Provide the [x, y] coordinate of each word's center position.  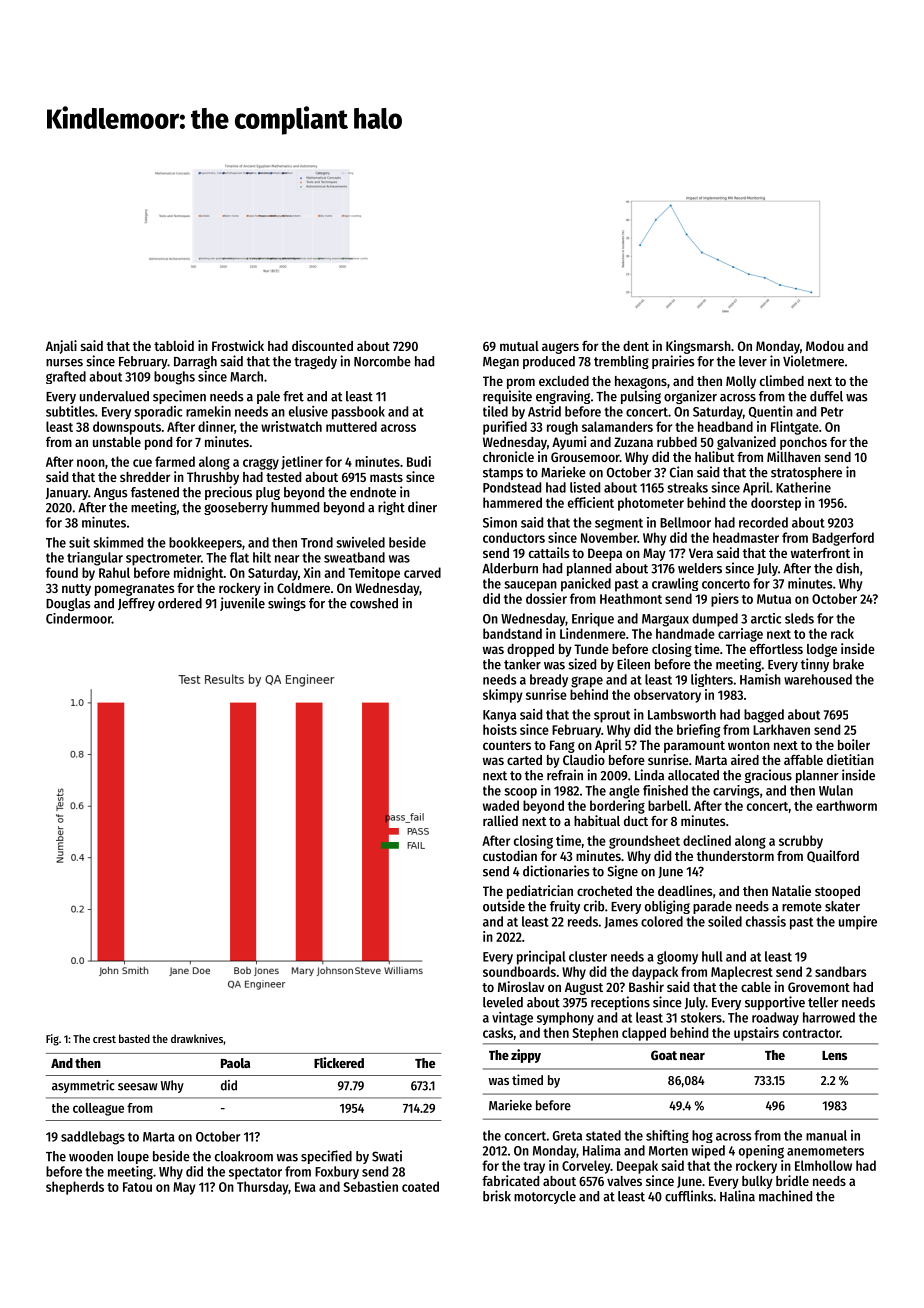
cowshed [374, 603]
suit [79, 542]
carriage [740, 635]
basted [134, 1038]
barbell [668, 805]
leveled [503, 1002]
